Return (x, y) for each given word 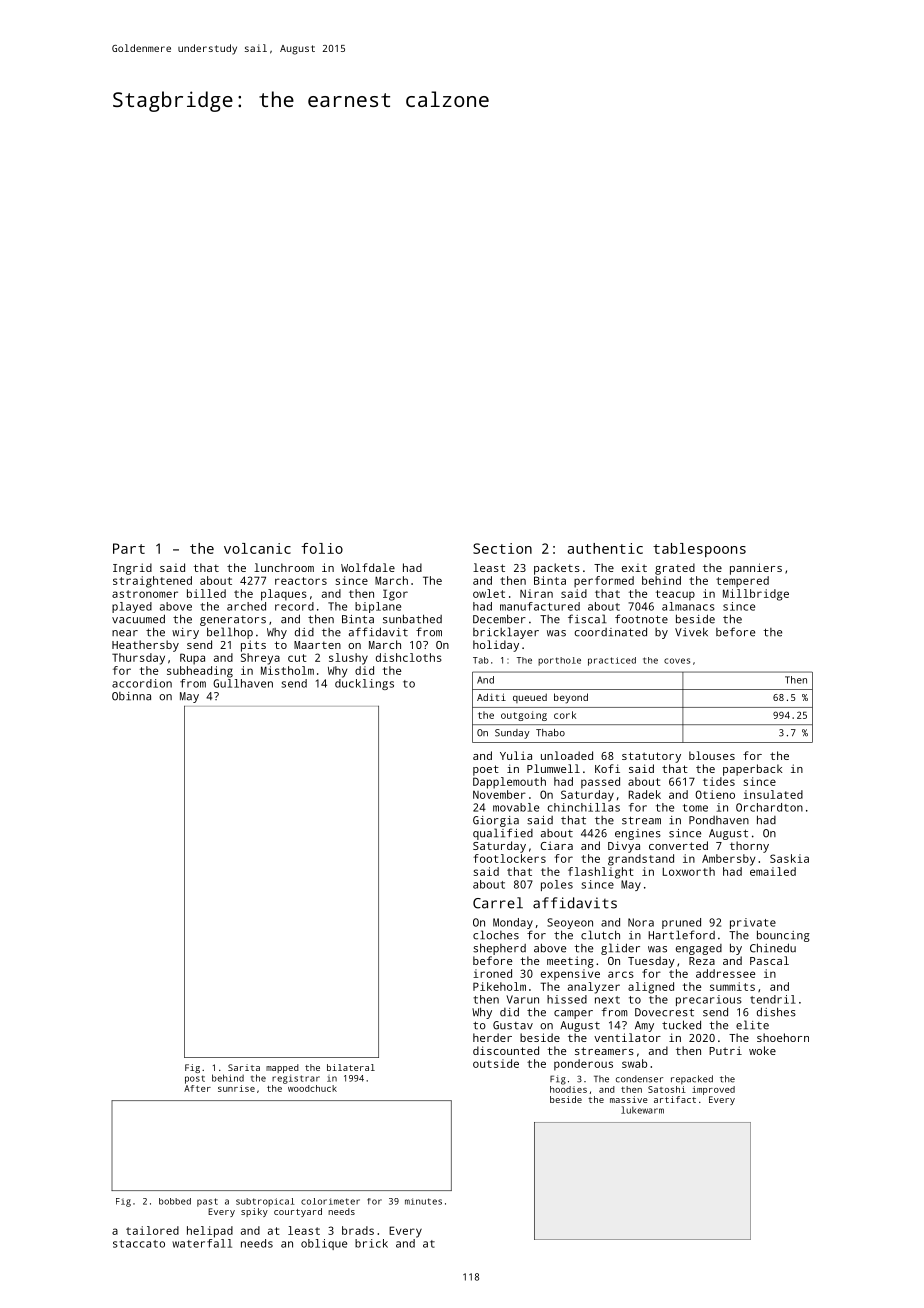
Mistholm (287, 670)
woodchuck (312, 1088)
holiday (496, 646)
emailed (773, 871)
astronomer (145, 594)
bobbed (175, 1201)
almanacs (688, 606)
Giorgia (496, 821)
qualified (503, 834)
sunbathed (412, 619)
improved (713, 1090)
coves (677, 661)
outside (496, 1063)
